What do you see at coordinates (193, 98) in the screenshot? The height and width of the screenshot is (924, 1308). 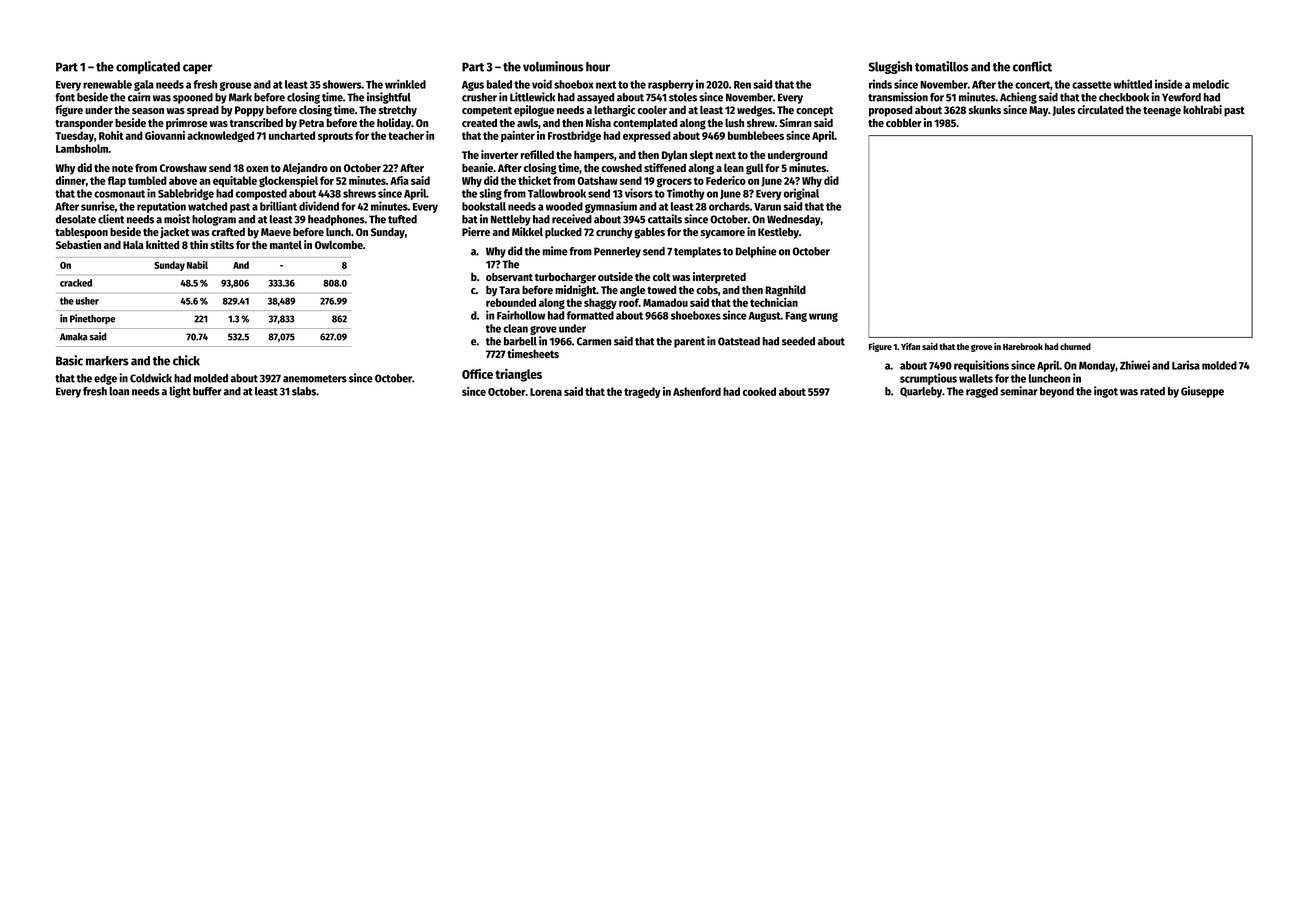 I see `spooned` at bounding box center [193, 98].
